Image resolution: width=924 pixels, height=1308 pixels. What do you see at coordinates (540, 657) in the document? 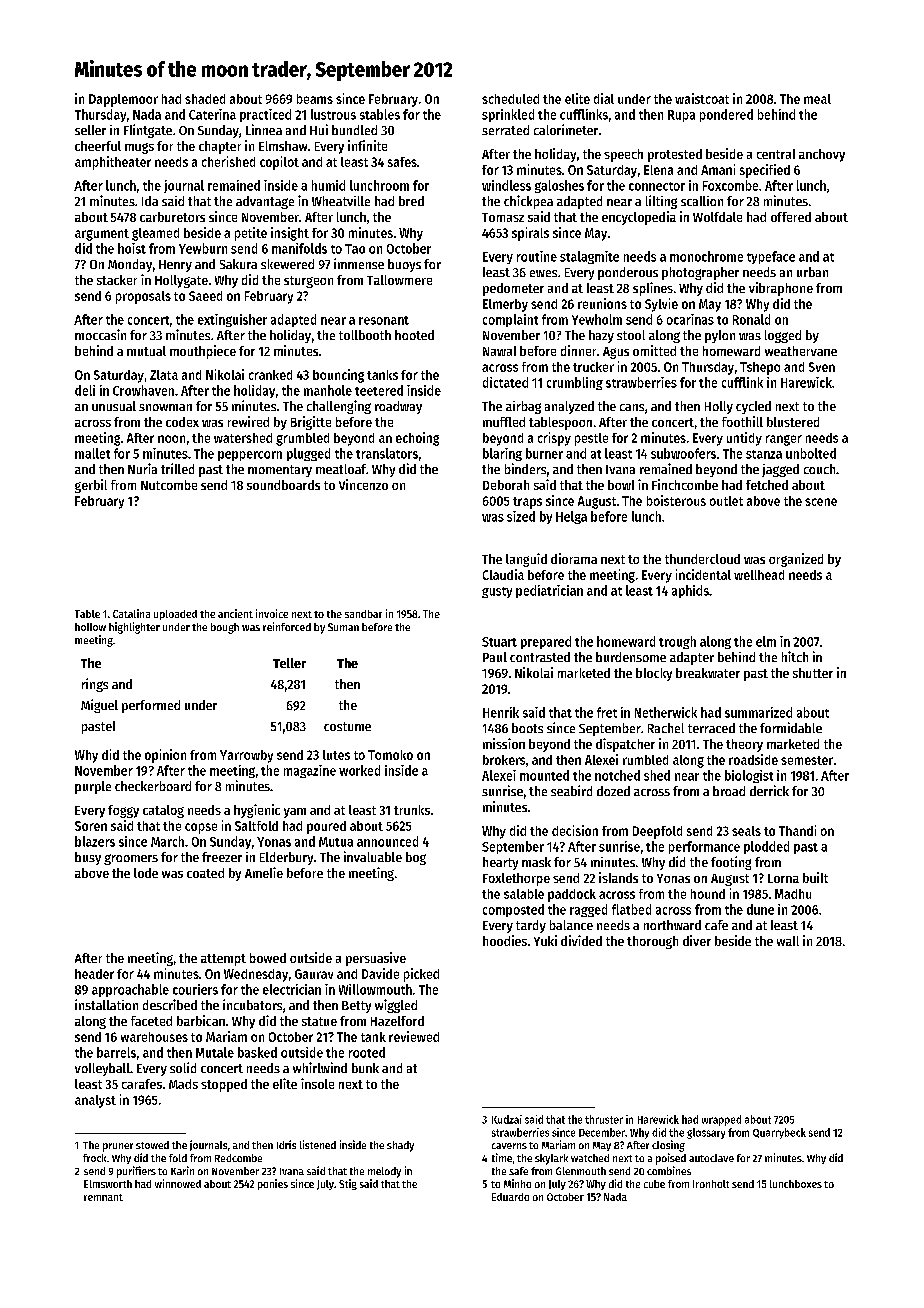
I see `contrasted` at bounding box center [540, 657].
